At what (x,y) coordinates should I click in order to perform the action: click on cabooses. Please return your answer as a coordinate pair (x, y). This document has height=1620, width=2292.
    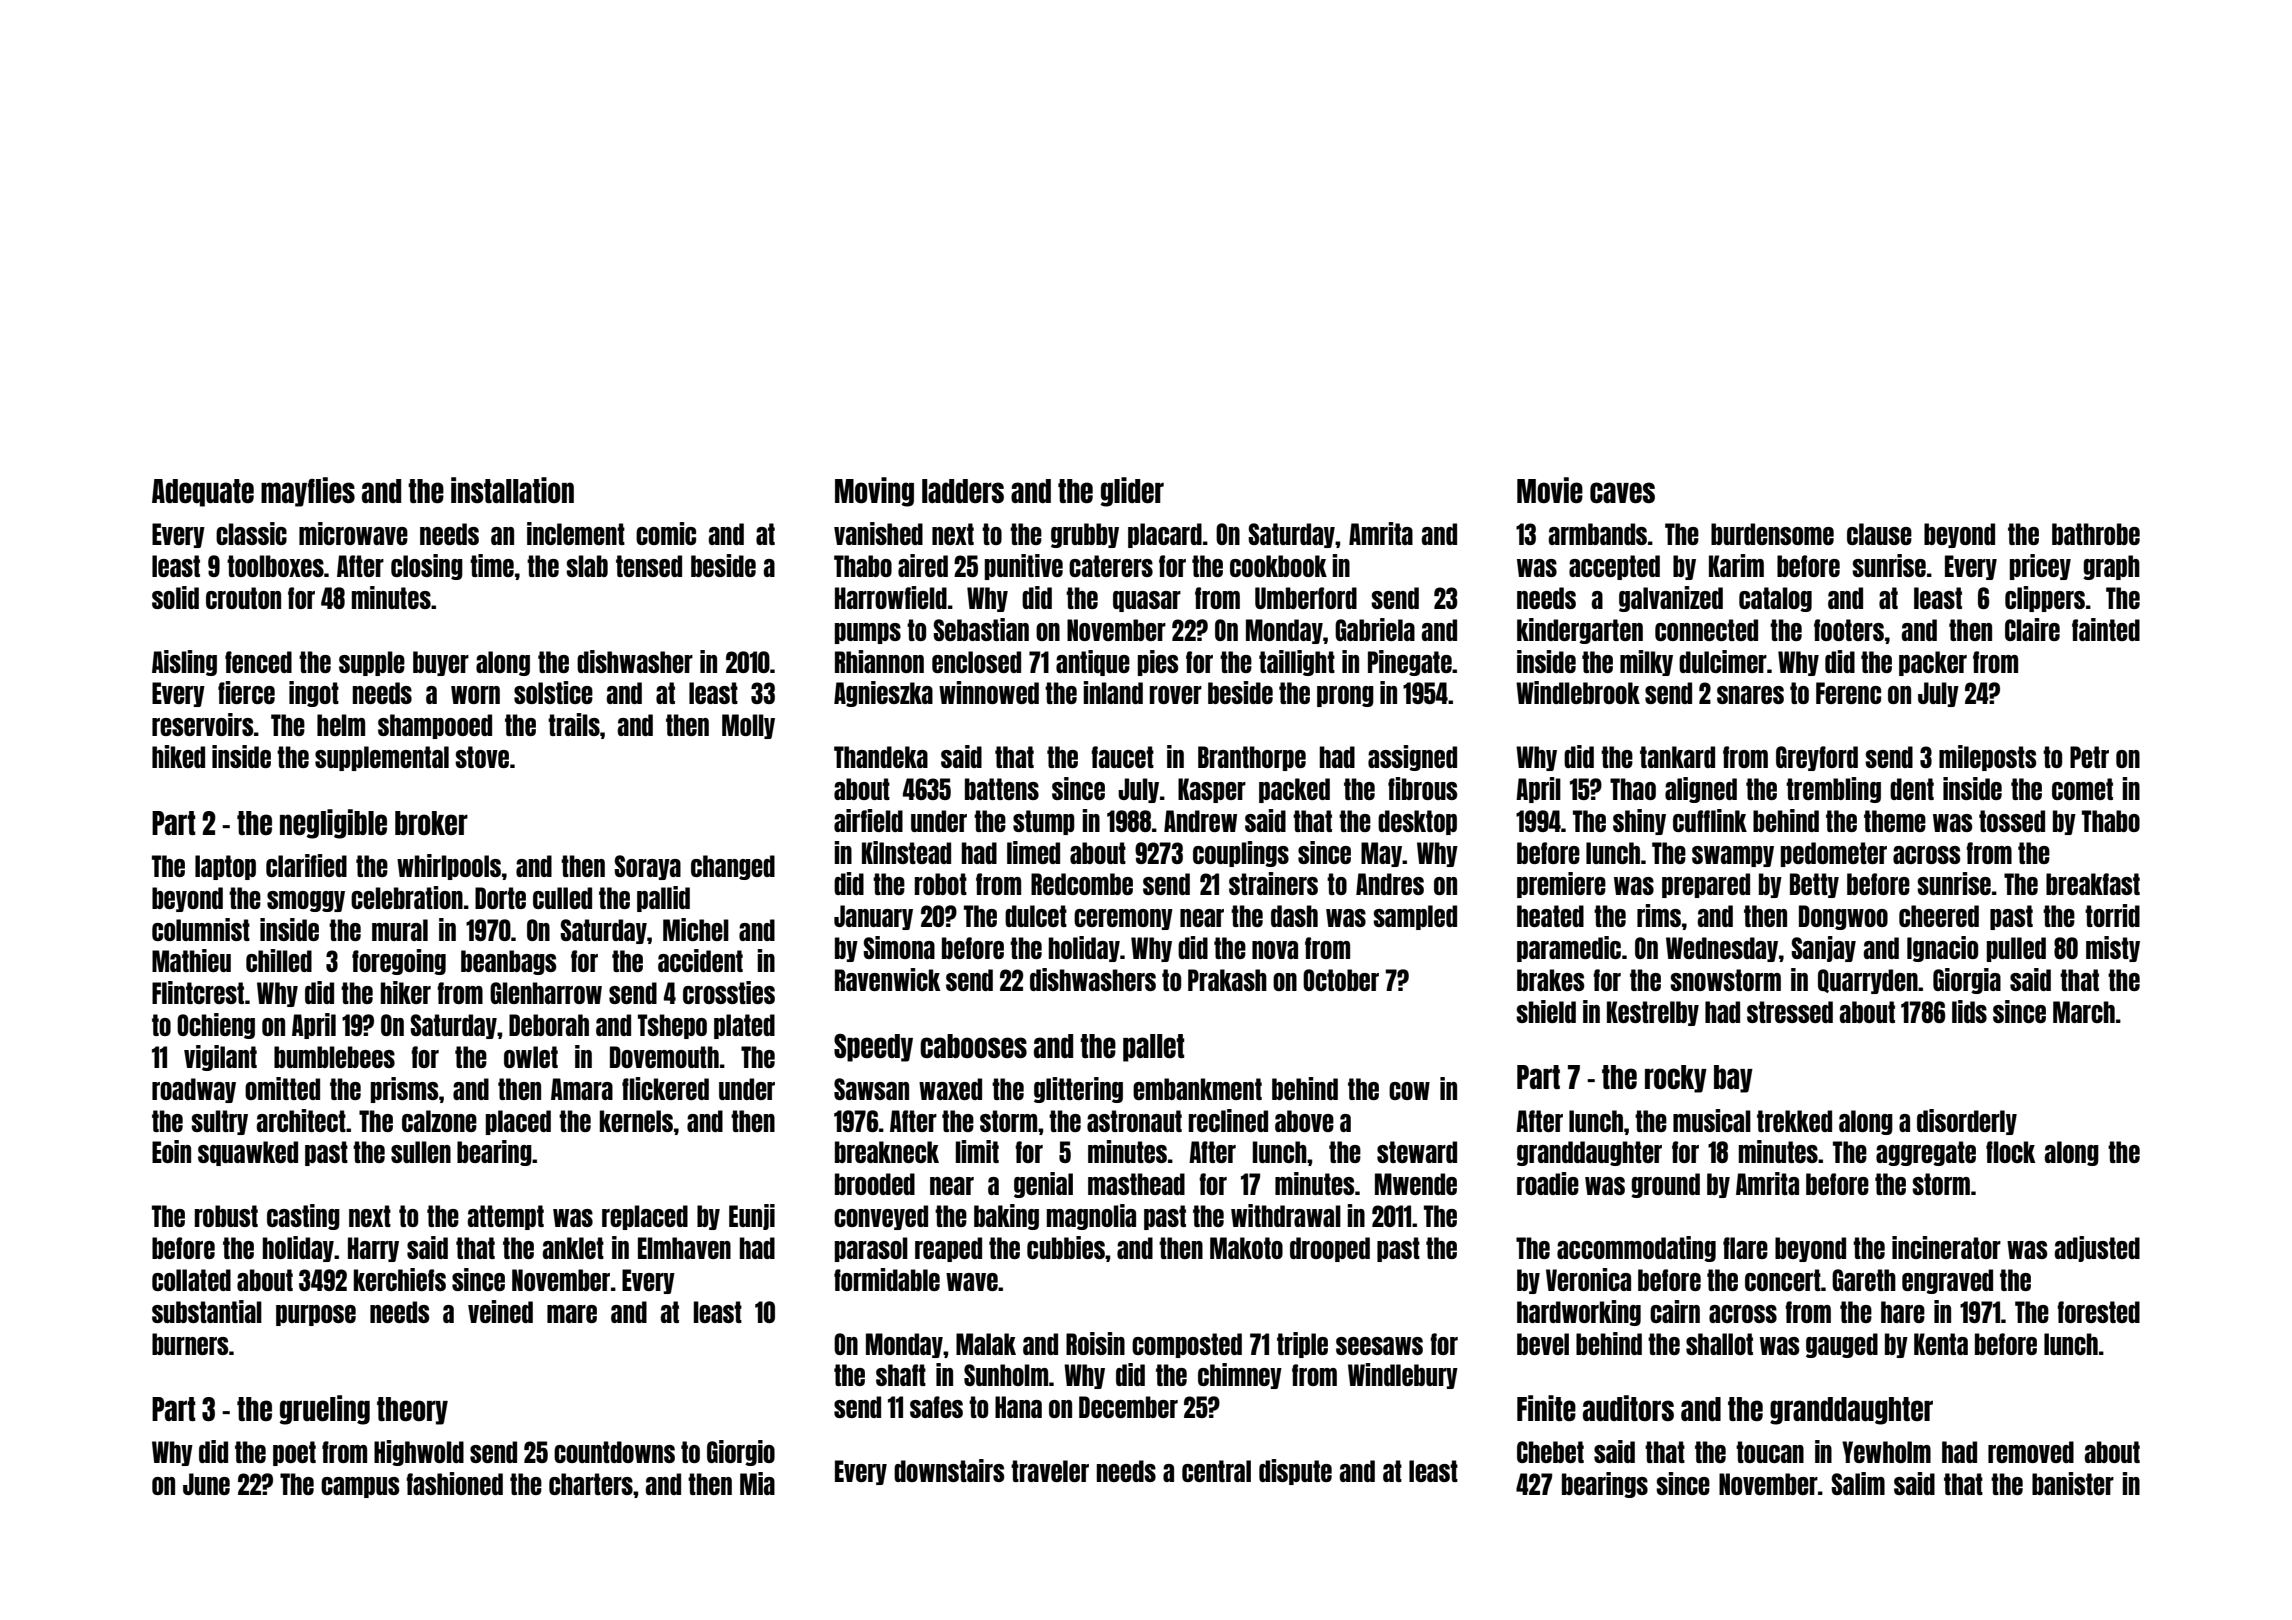
    Looking at the image, I should click on (973, 1046).
